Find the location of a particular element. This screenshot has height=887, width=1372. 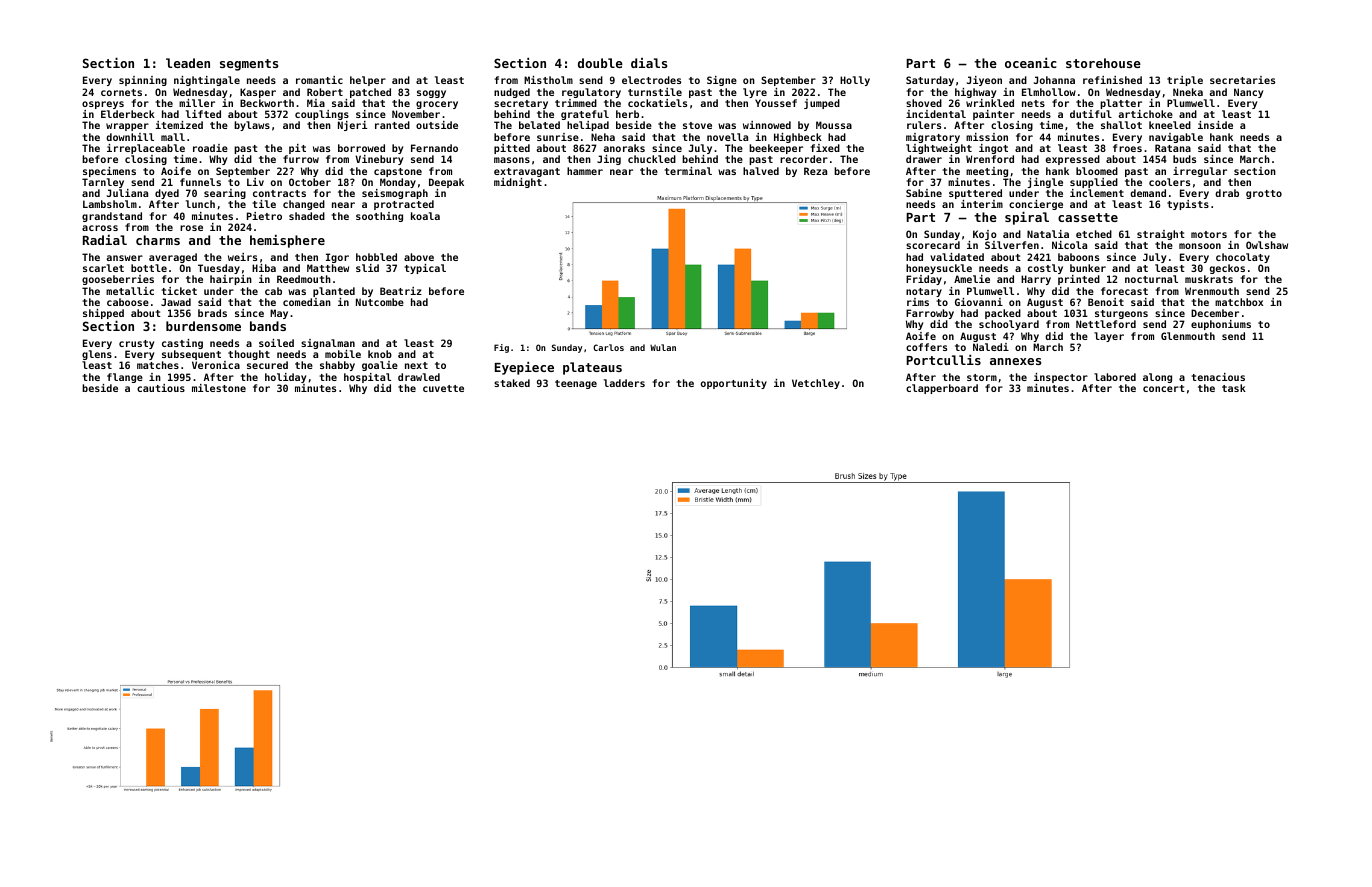

weirs is located at coordinates (242, 257).
